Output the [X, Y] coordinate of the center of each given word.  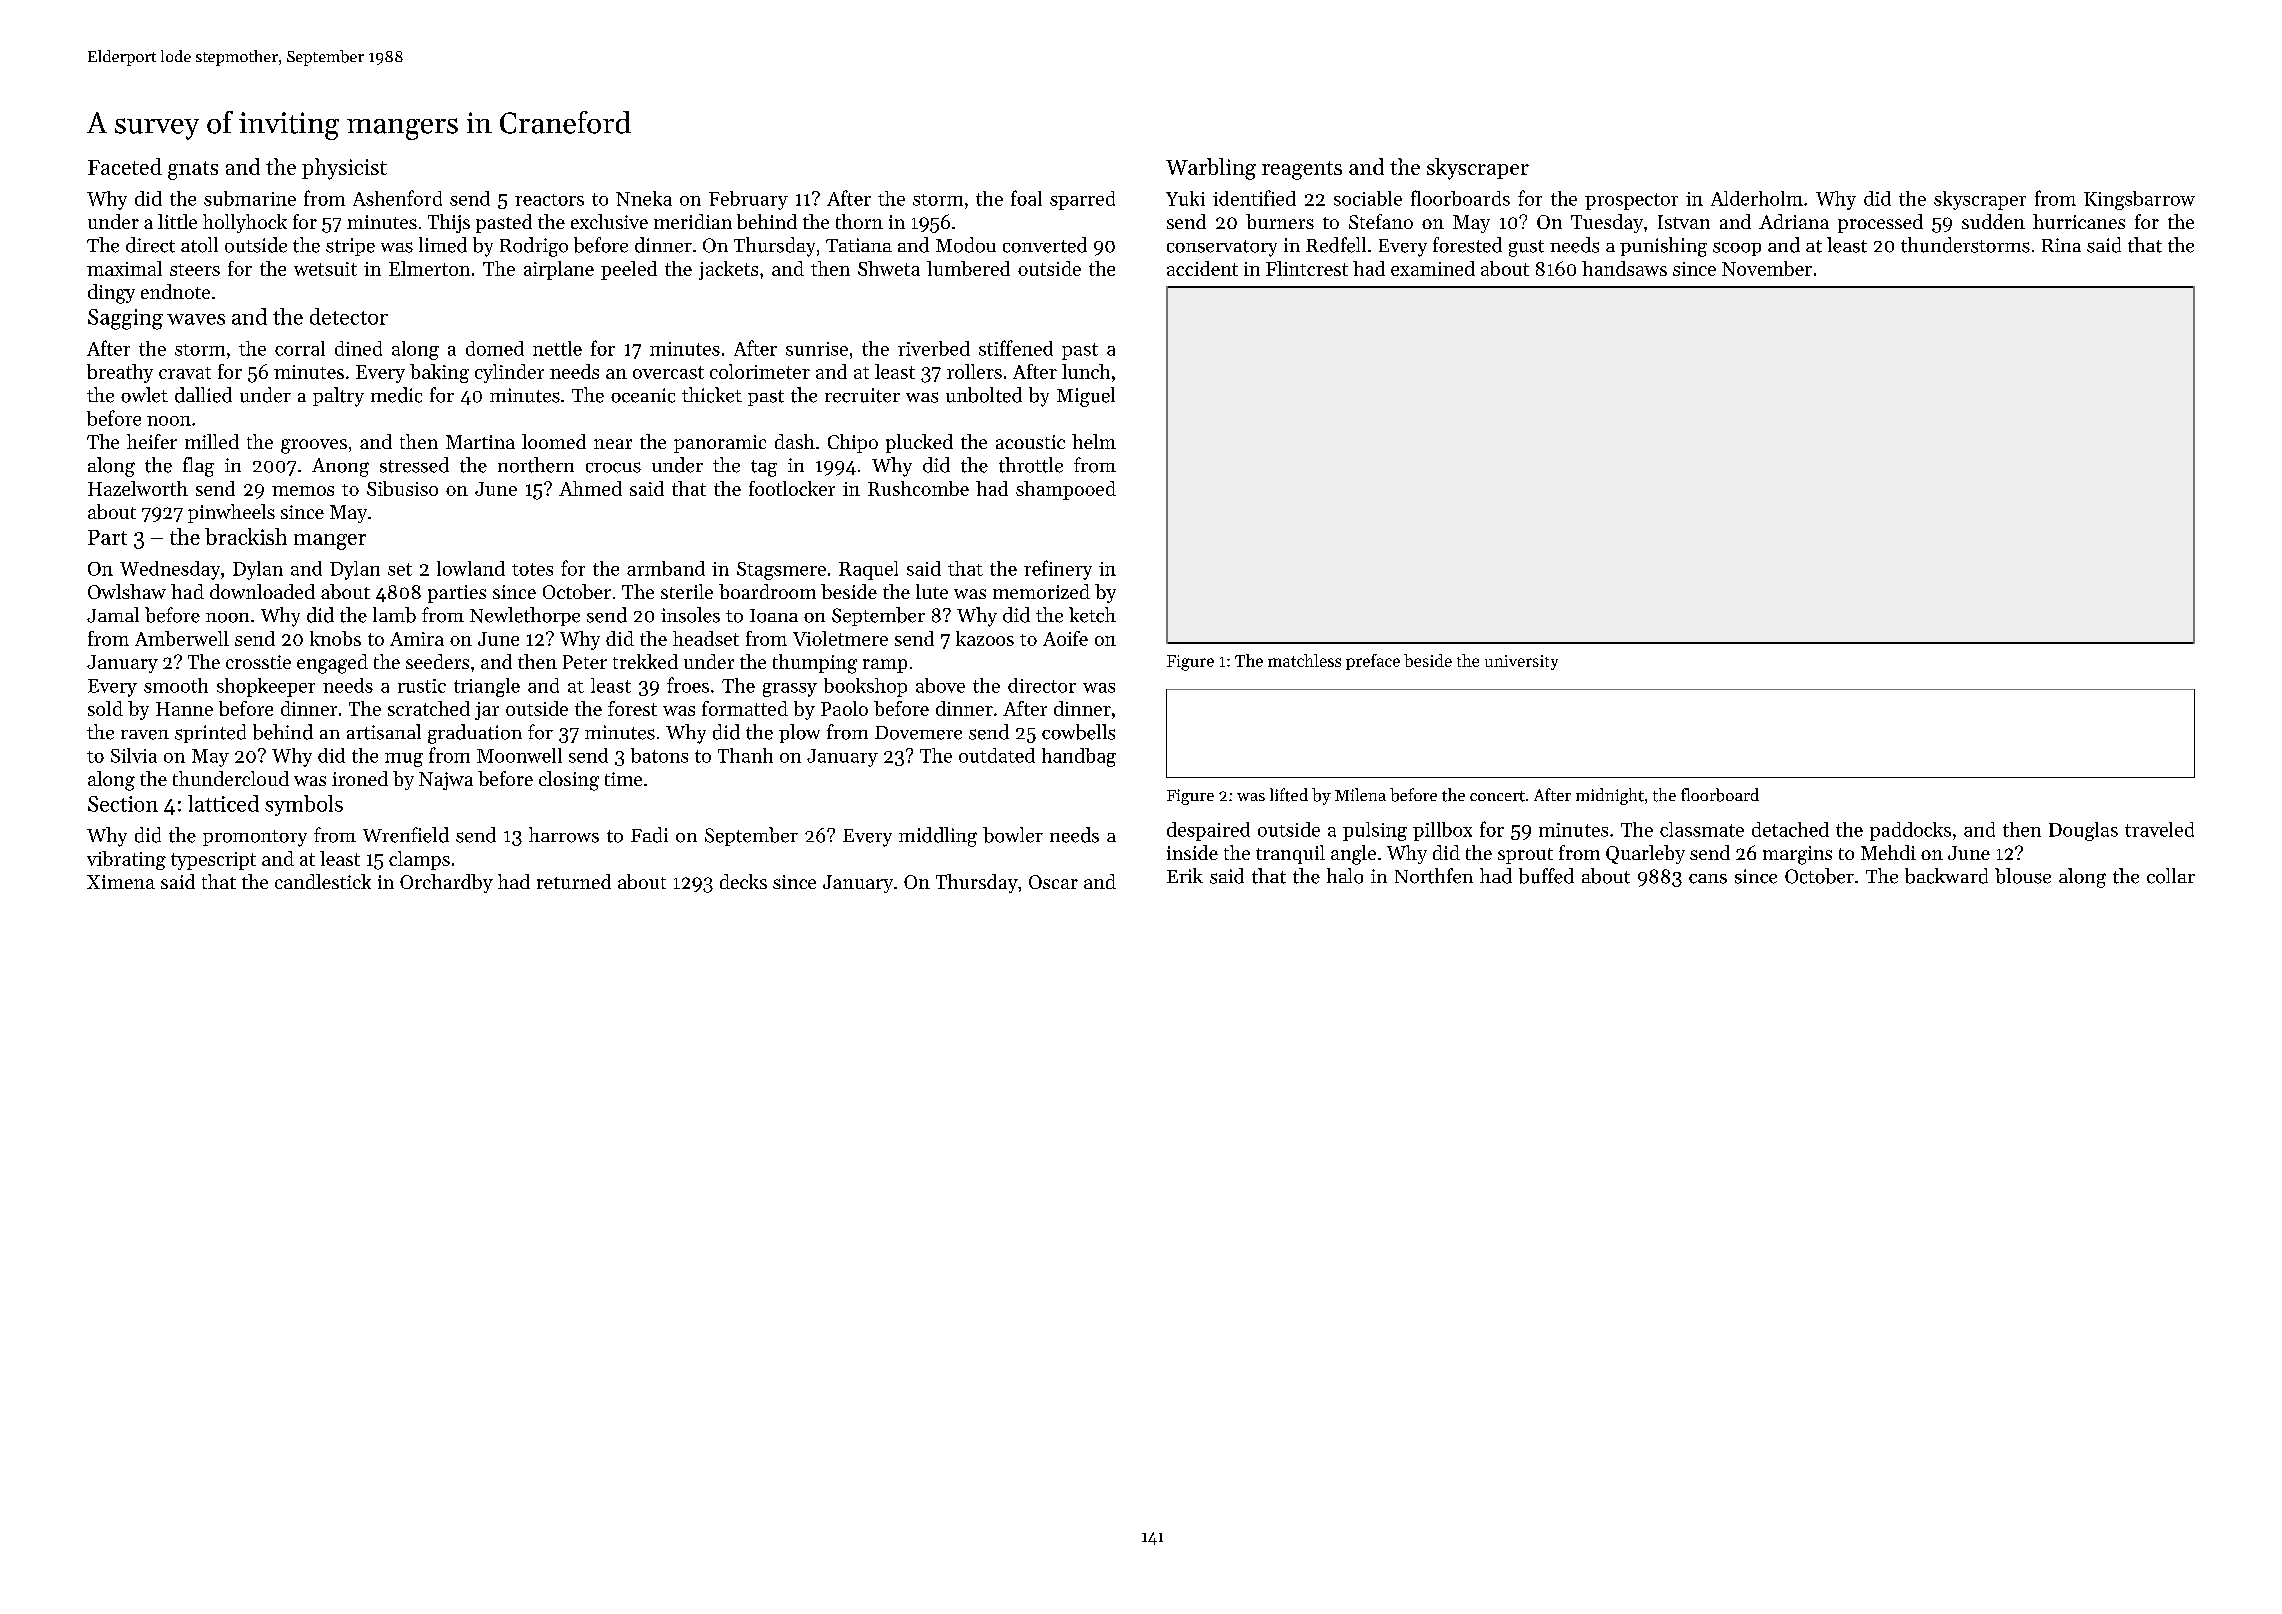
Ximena [121, 882]
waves [196, 319]
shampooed [1066, 490]
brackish [246, 536]
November [1767, 268]
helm [1094, 441]
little [177, 221]
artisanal [384, 732]
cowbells [1078, 732]
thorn [859, 221]
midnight [1610, 796]
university [1521, 662]
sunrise [817, 349]
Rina [2061, 245]
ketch [1092, 615]
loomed [554, 441]
